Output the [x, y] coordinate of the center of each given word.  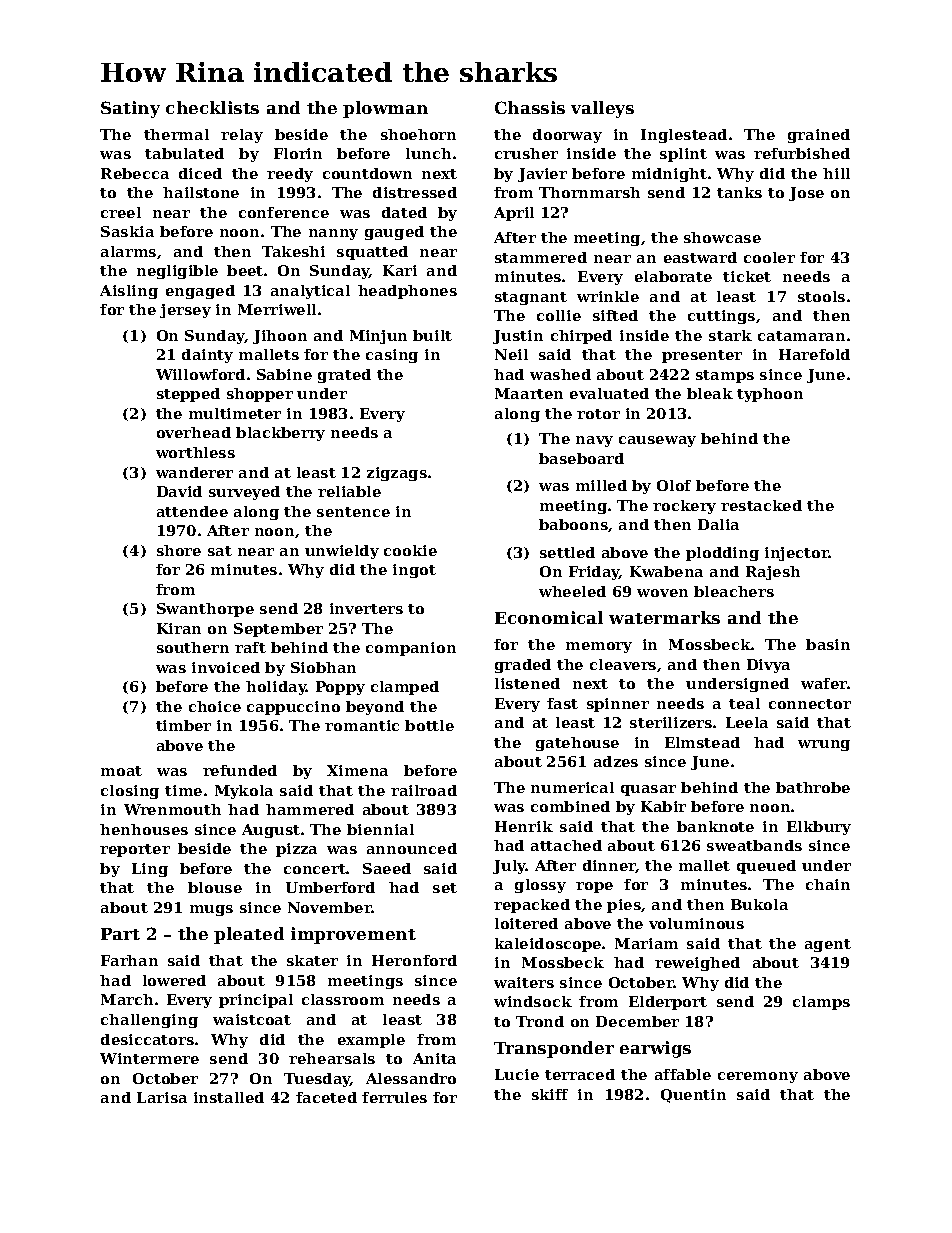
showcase [722, 237]
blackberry [280, 434]
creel [121, 212]
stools [821, 296]
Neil [511, 354]
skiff [550, 1094]
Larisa [162, 1097]
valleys [602, 109]
